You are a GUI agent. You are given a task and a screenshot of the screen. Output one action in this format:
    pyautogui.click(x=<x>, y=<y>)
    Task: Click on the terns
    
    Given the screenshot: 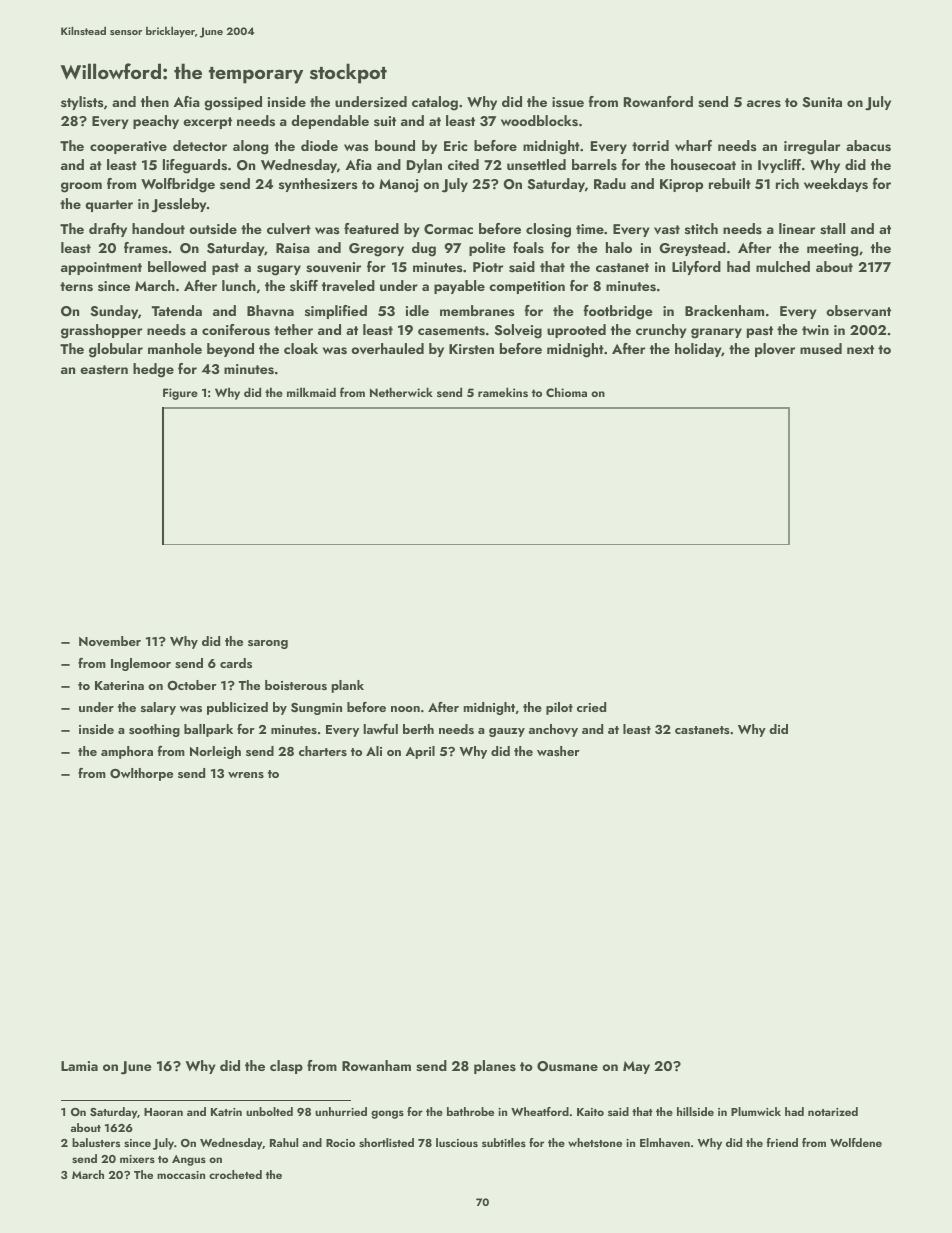 What is the action you would take?
    pyautogui.click(x=76, y=287)
